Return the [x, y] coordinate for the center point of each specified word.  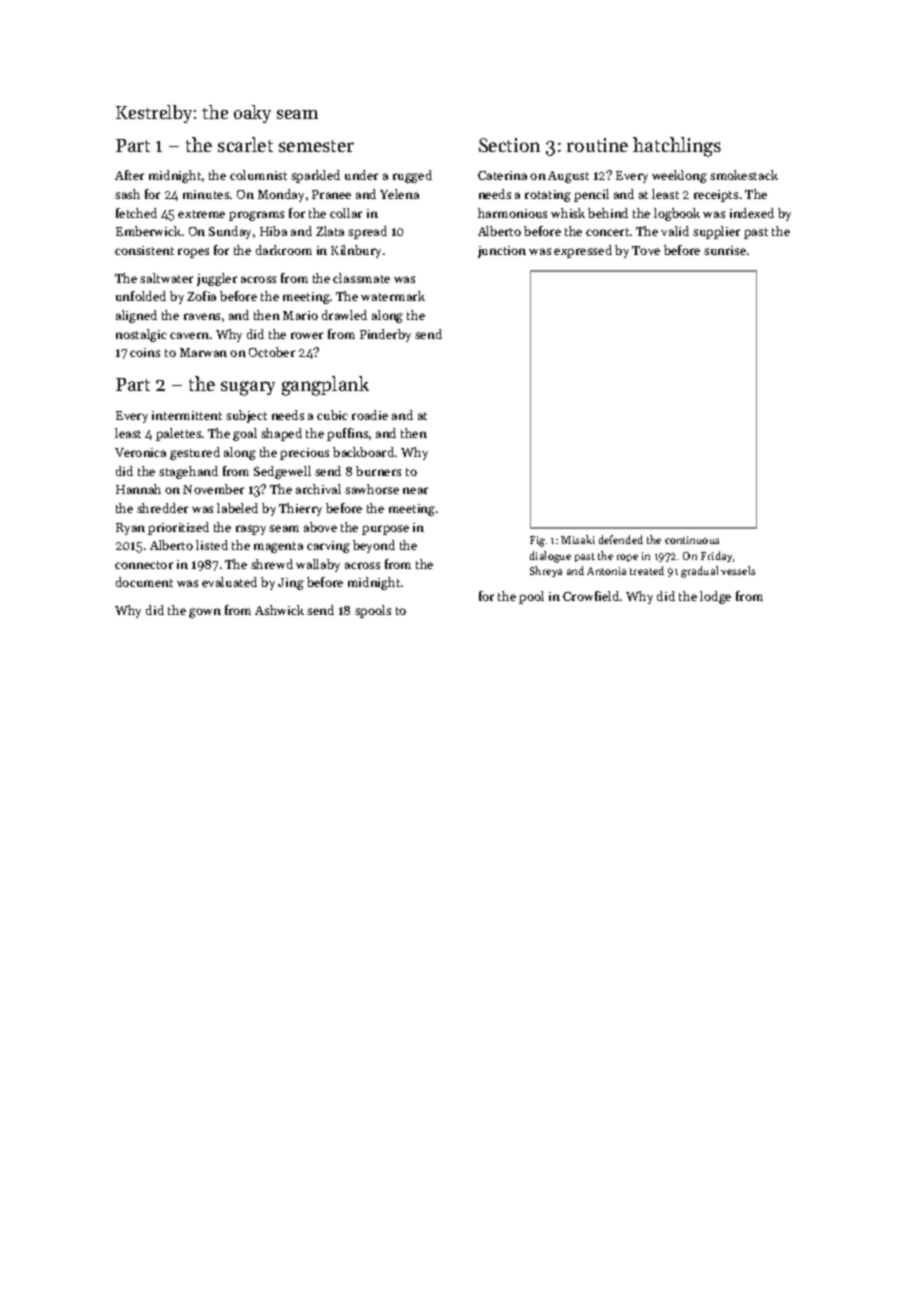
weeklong [679, 176]
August [568, 177]
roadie [370, 415]
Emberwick [148, 231]
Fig [537, 541]
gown [205, 613]
